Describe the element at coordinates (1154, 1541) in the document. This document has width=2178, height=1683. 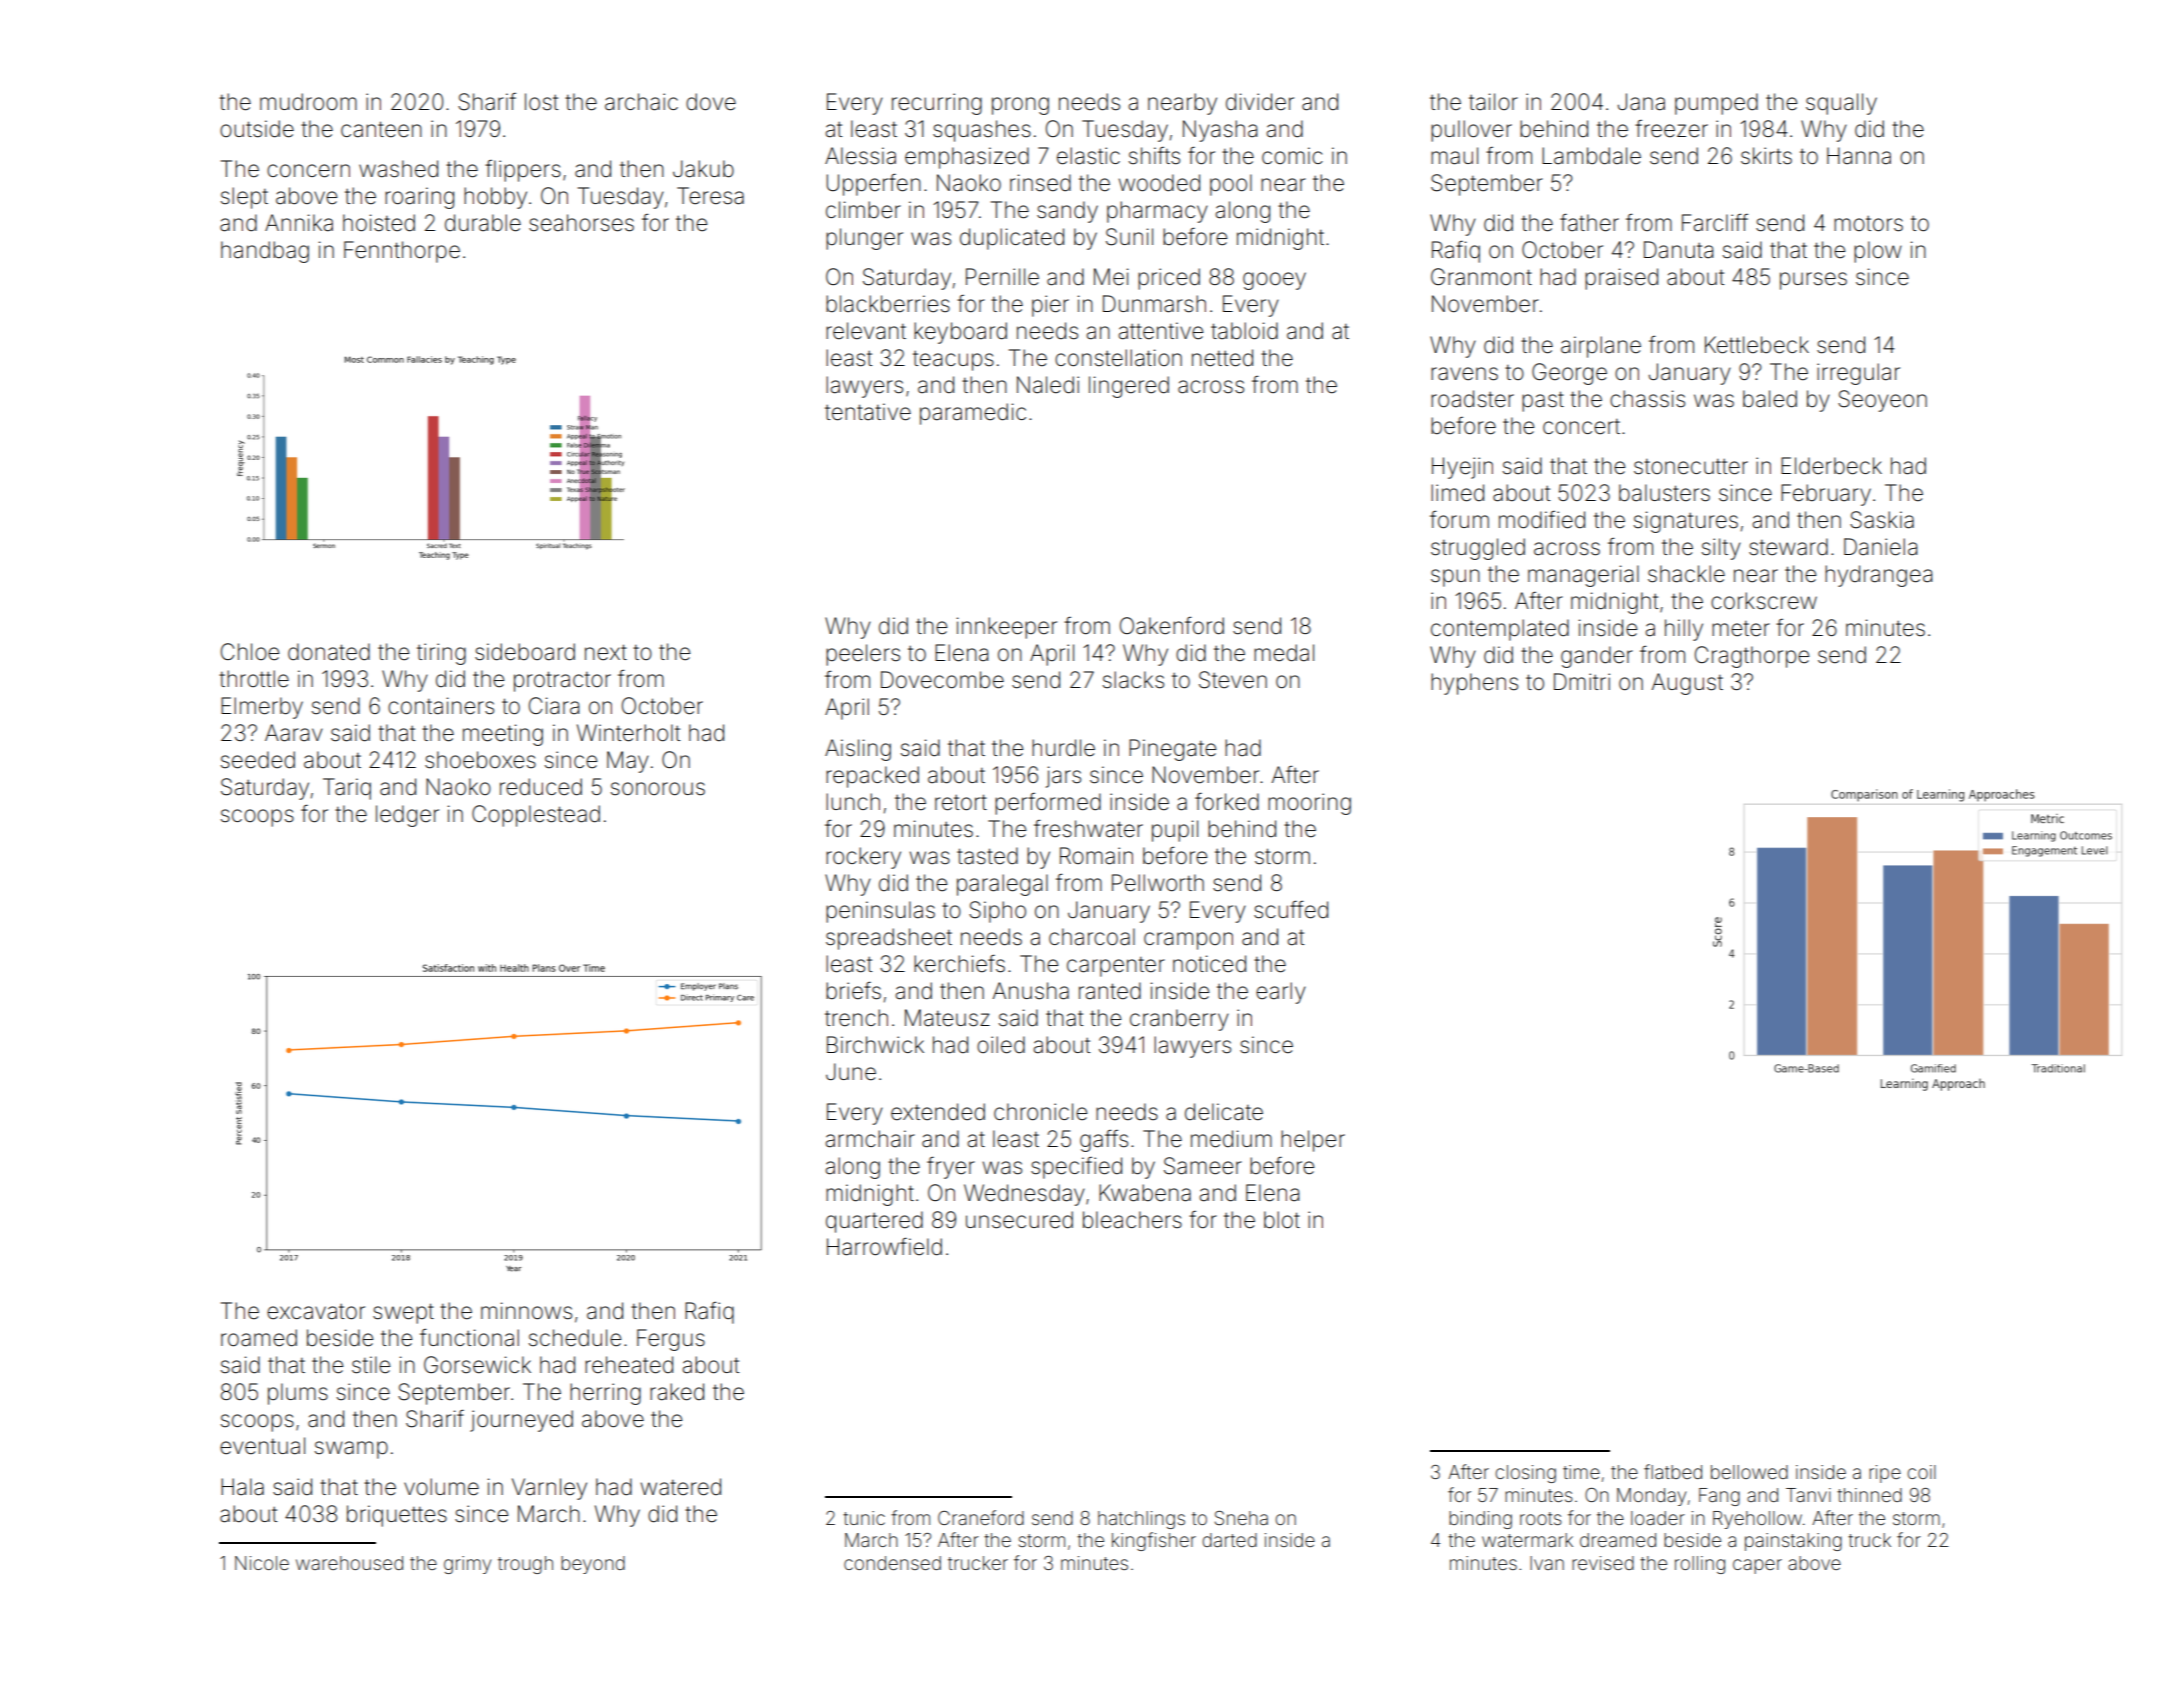
I see `kingfisher` at that location.
